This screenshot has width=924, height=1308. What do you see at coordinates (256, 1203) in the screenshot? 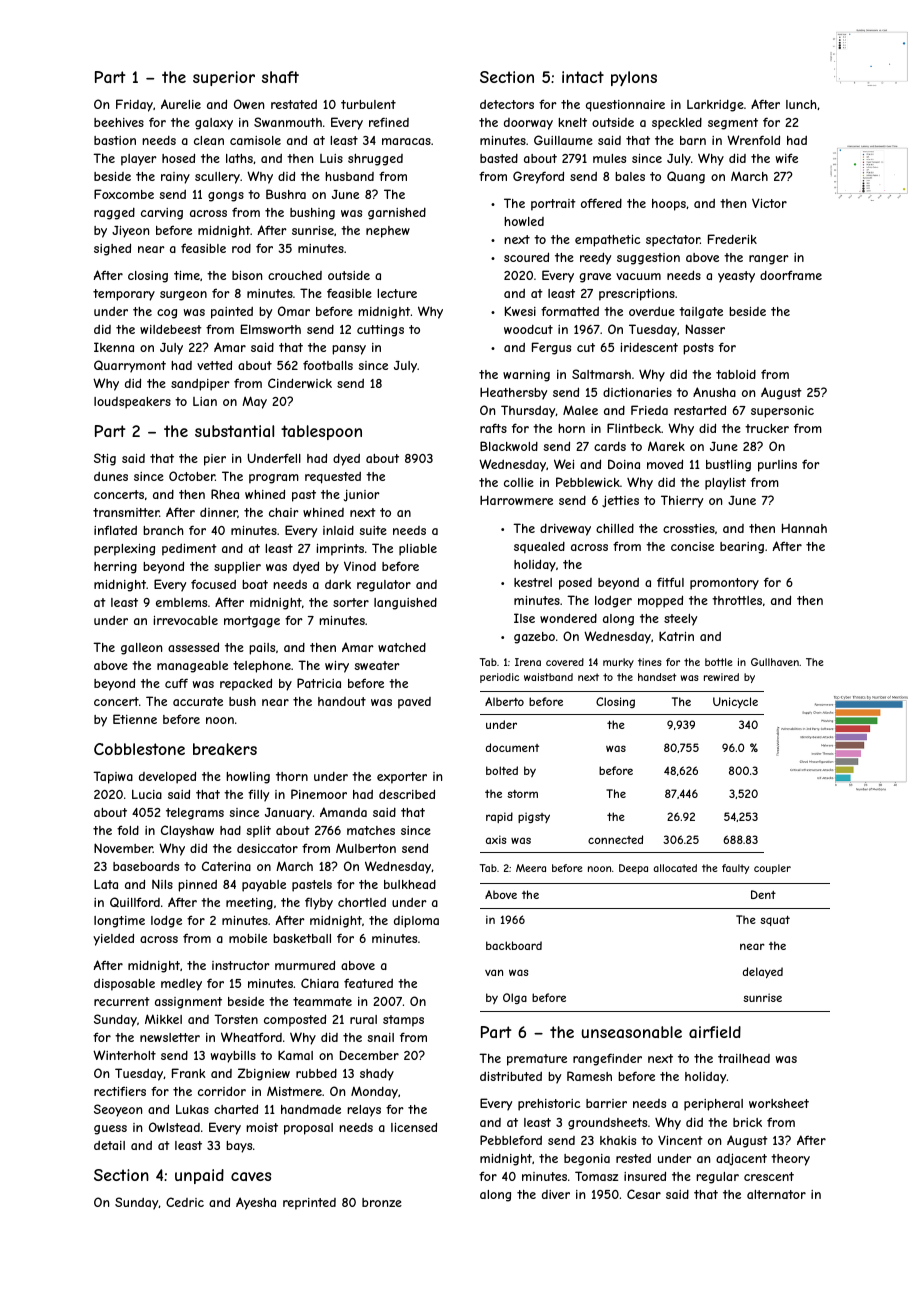
I see `Ayesha` at bounding box center [256, 1203].
